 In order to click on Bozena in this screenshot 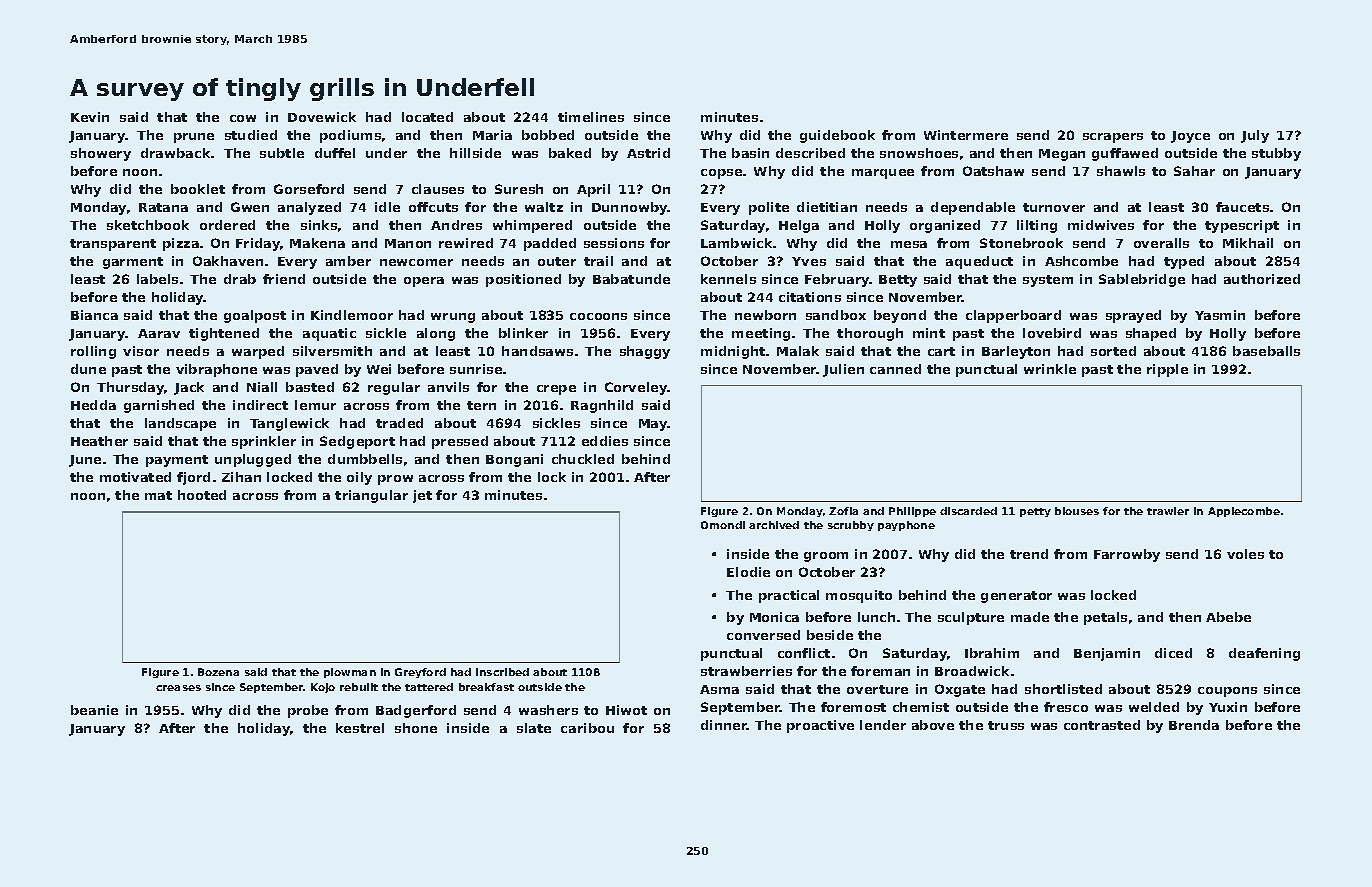, I will do `click(218, 672)`.
